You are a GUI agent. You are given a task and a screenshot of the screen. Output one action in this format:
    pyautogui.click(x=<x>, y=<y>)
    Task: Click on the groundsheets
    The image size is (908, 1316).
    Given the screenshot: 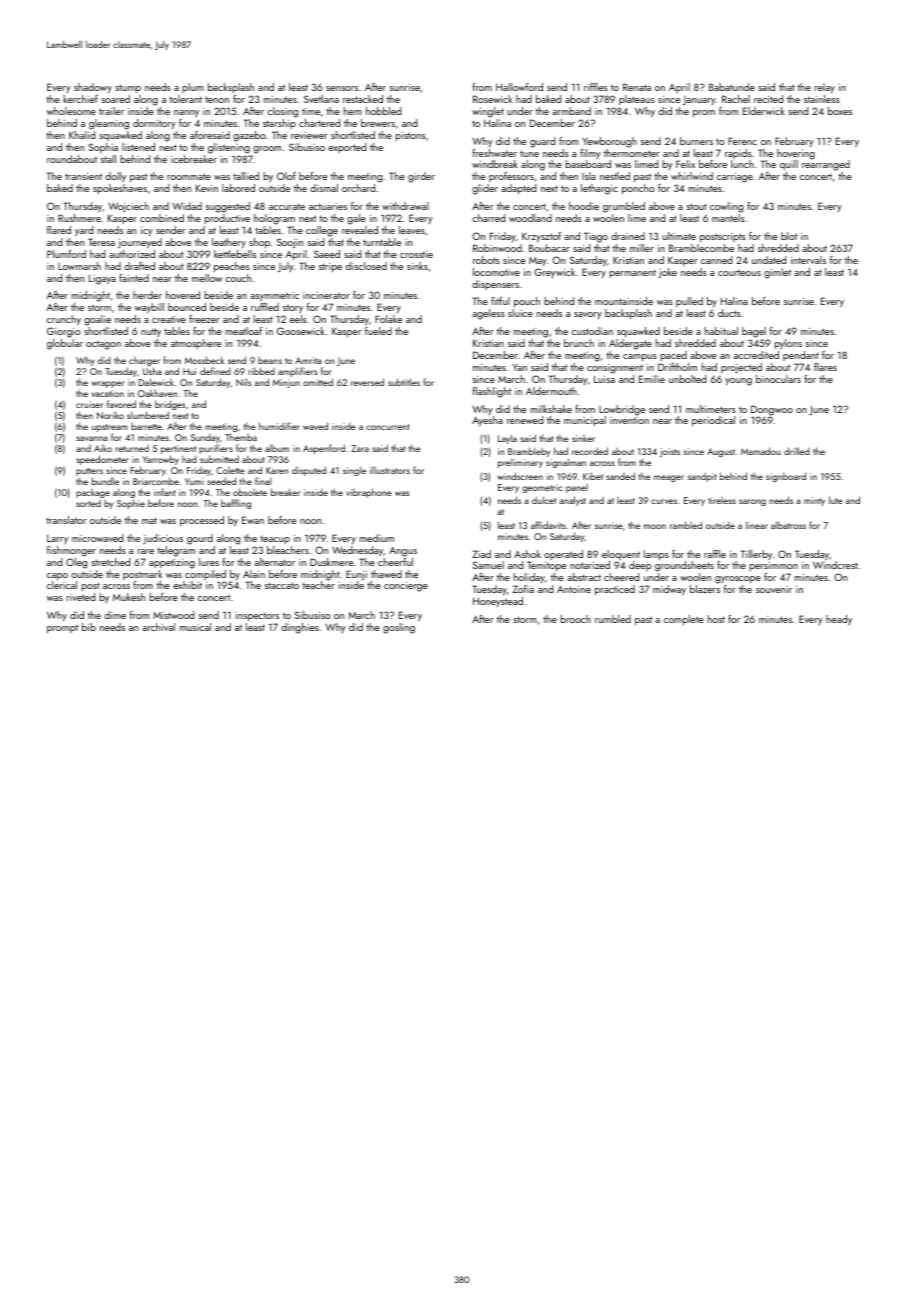 What is the action you would take?
    pyautogui.click(x=684, y=566)
